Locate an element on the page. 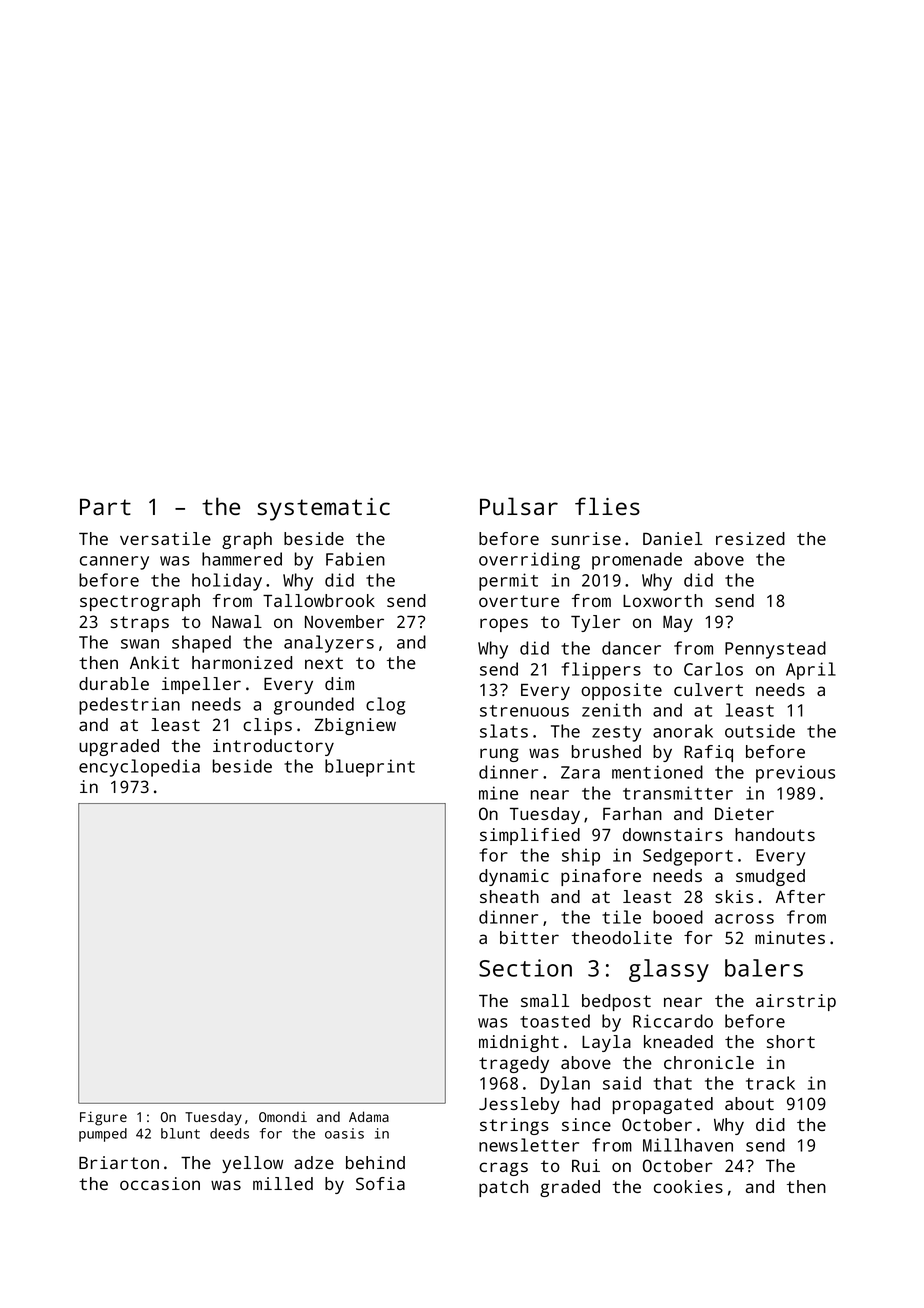  permit is located at coordinates (508, 582).
